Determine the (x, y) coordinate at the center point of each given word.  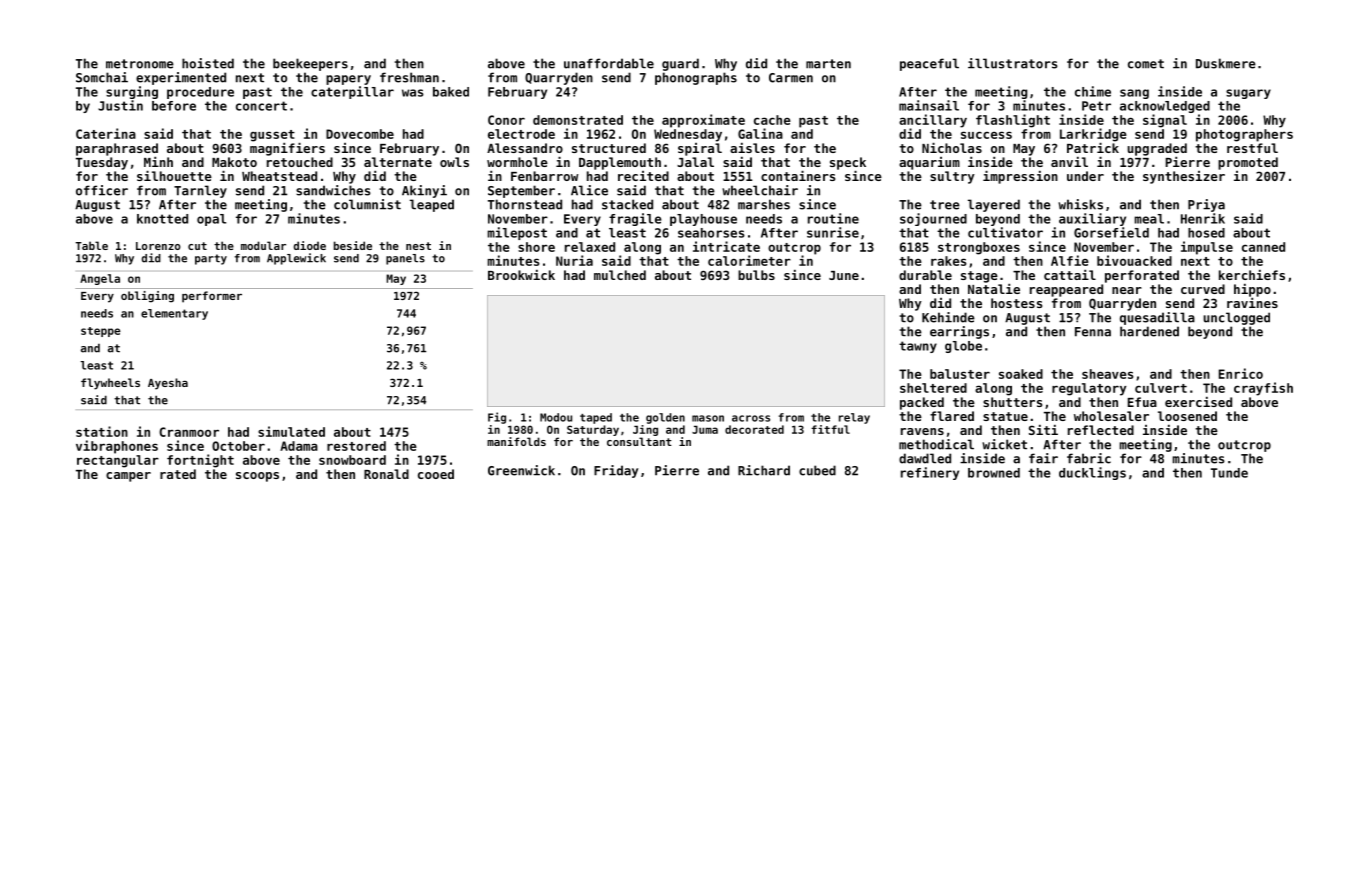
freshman (409, 77)
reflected (1101, 430)
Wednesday (688, 135)
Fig (497, 418)
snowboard (352, 460)
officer (102, 190)
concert (261, 106)
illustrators (1013, 63)
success (986, 135)
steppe (101, 332)
